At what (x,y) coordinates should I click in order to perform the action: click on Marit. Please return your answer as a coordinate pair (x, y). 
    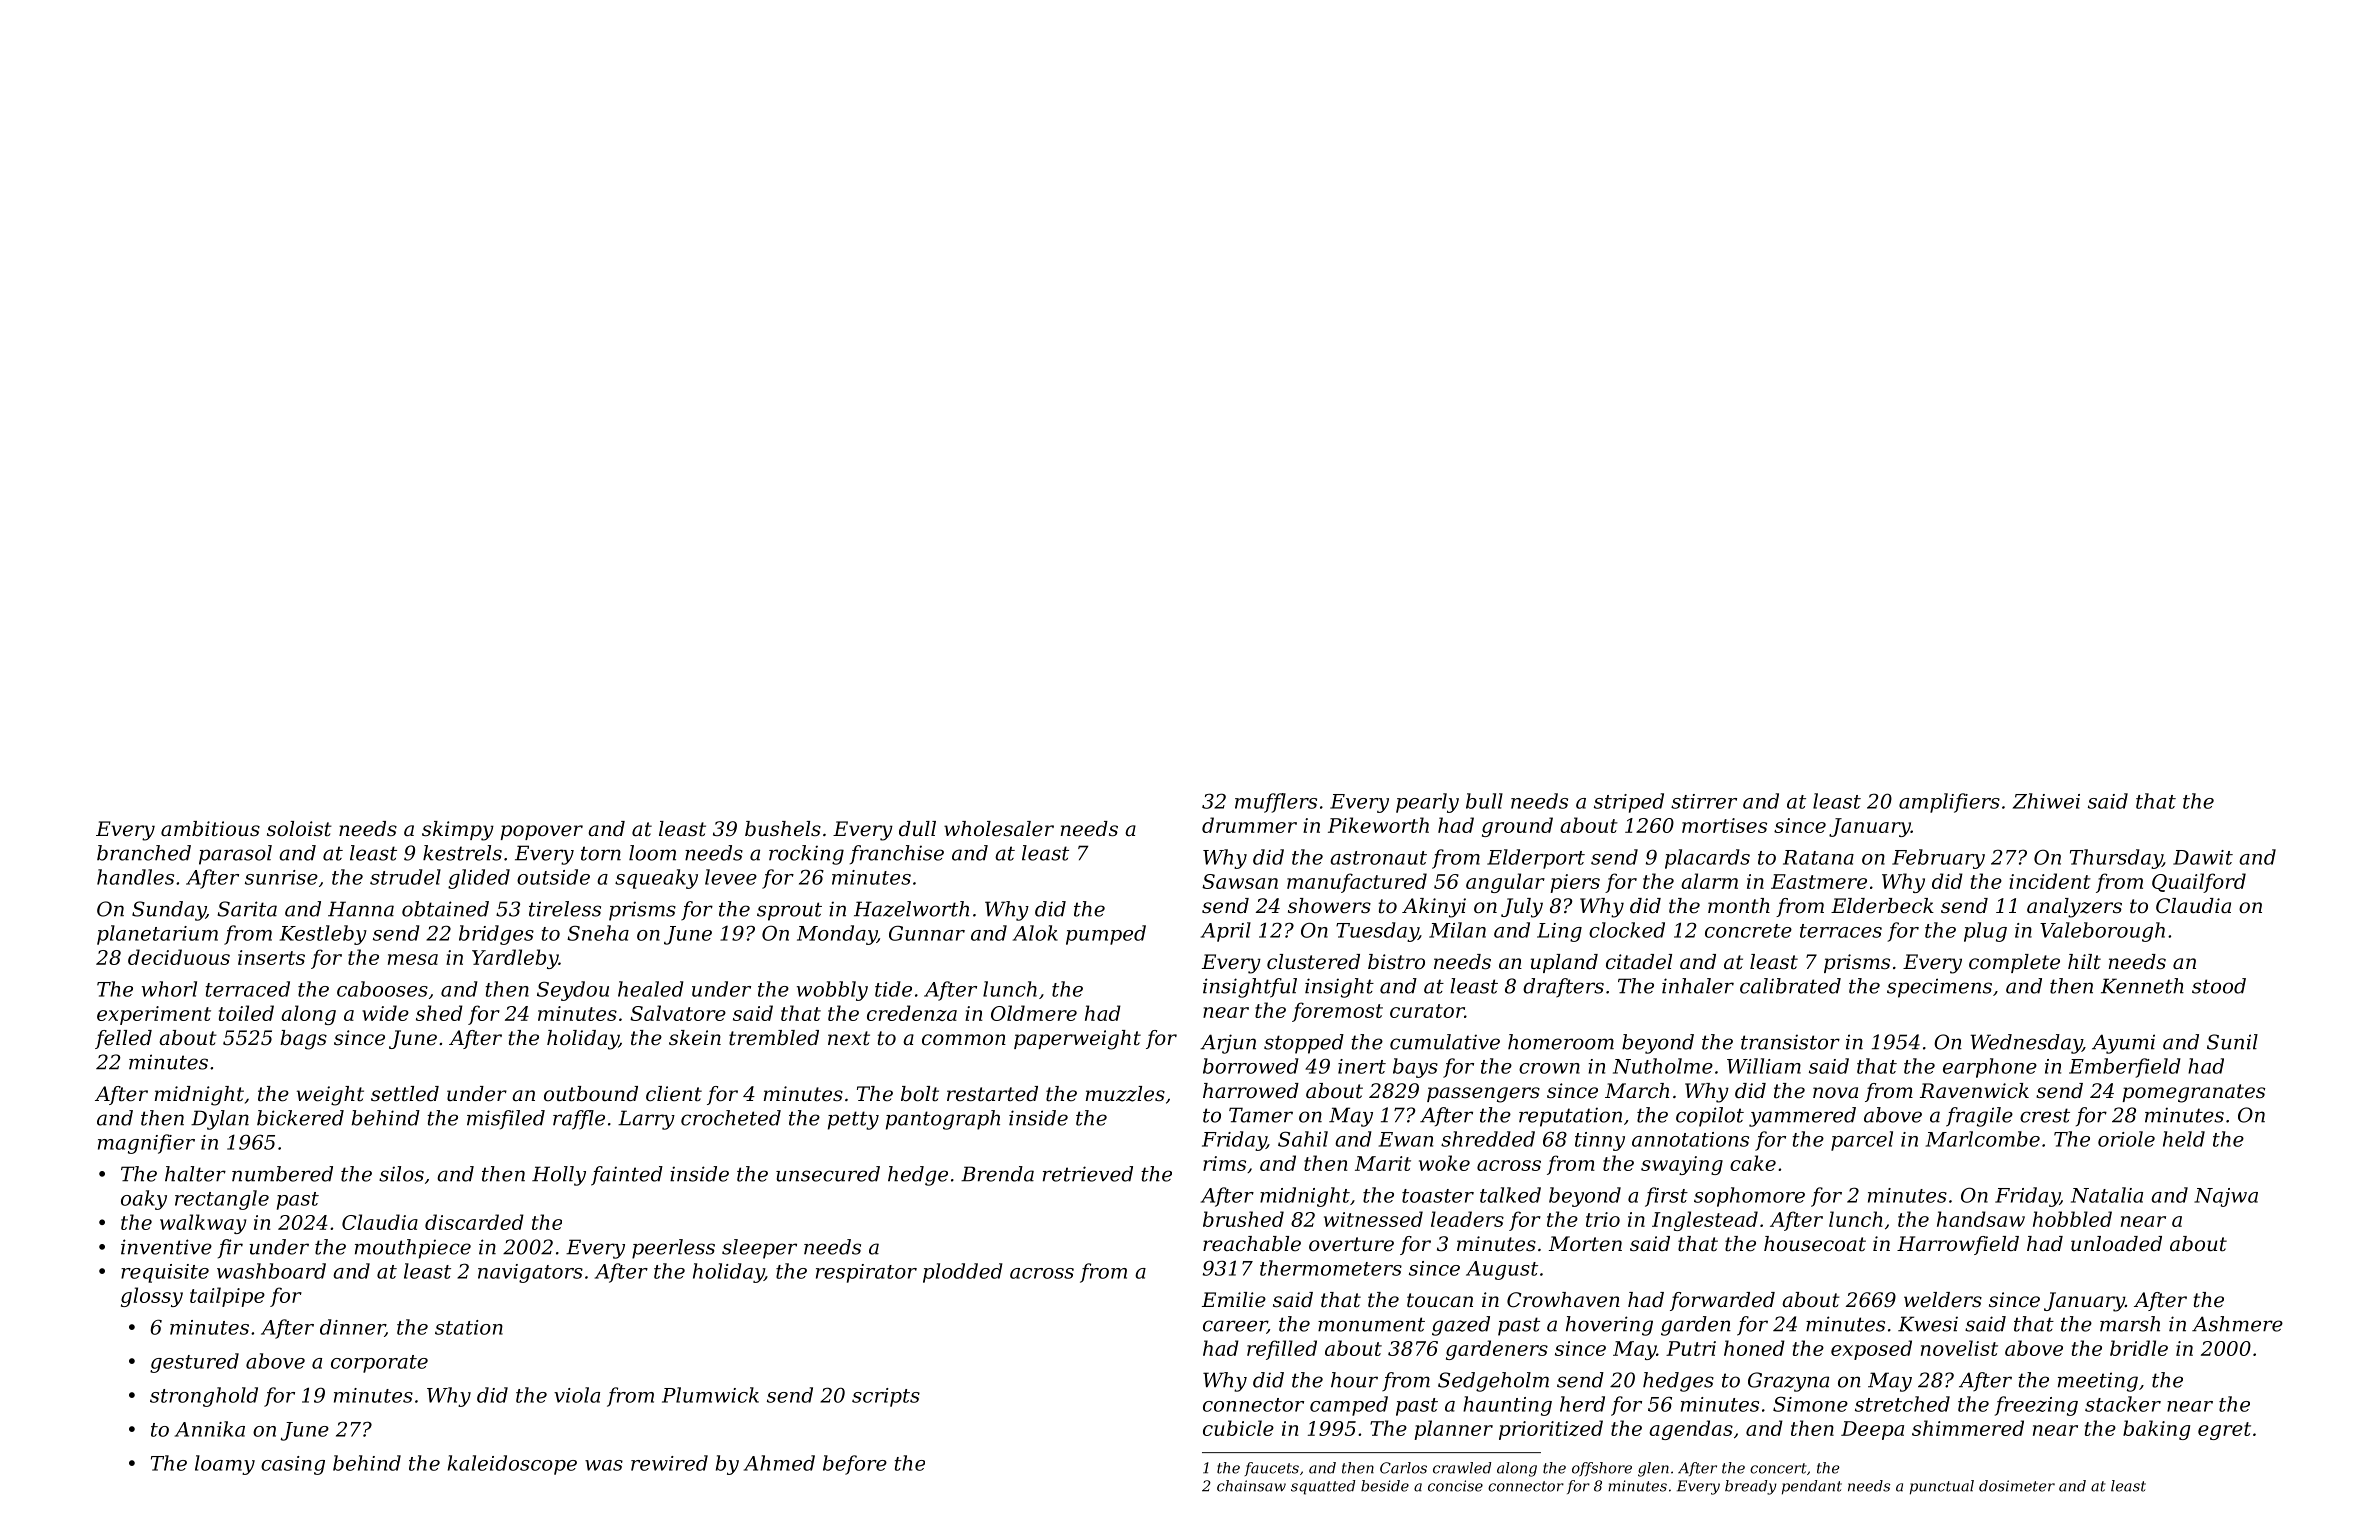
    Looking at the image, I should click on (1383, 1163).
